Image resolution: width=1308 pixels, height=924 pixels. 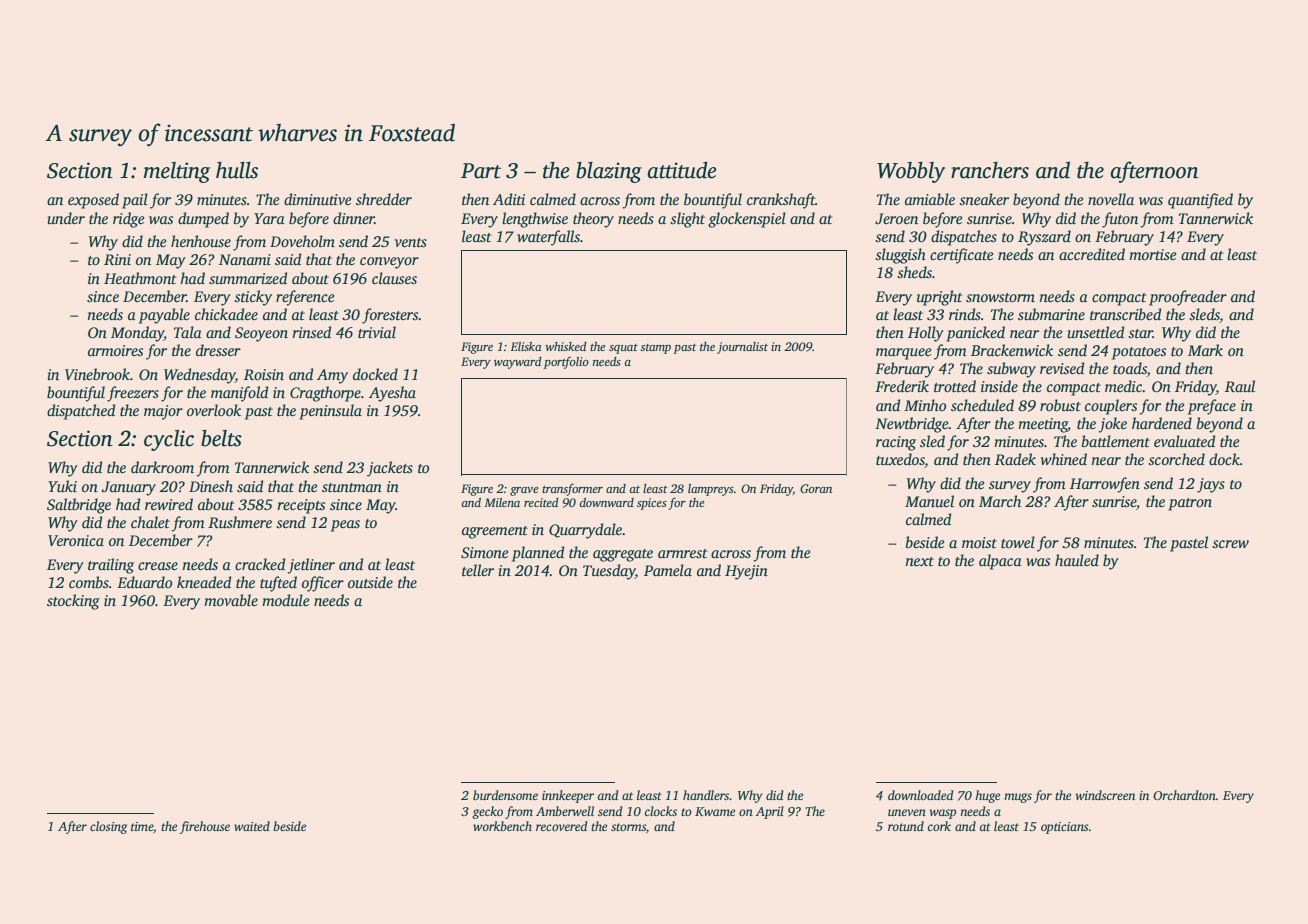 I want to click on burdensome, so click(x=505, y=795).
